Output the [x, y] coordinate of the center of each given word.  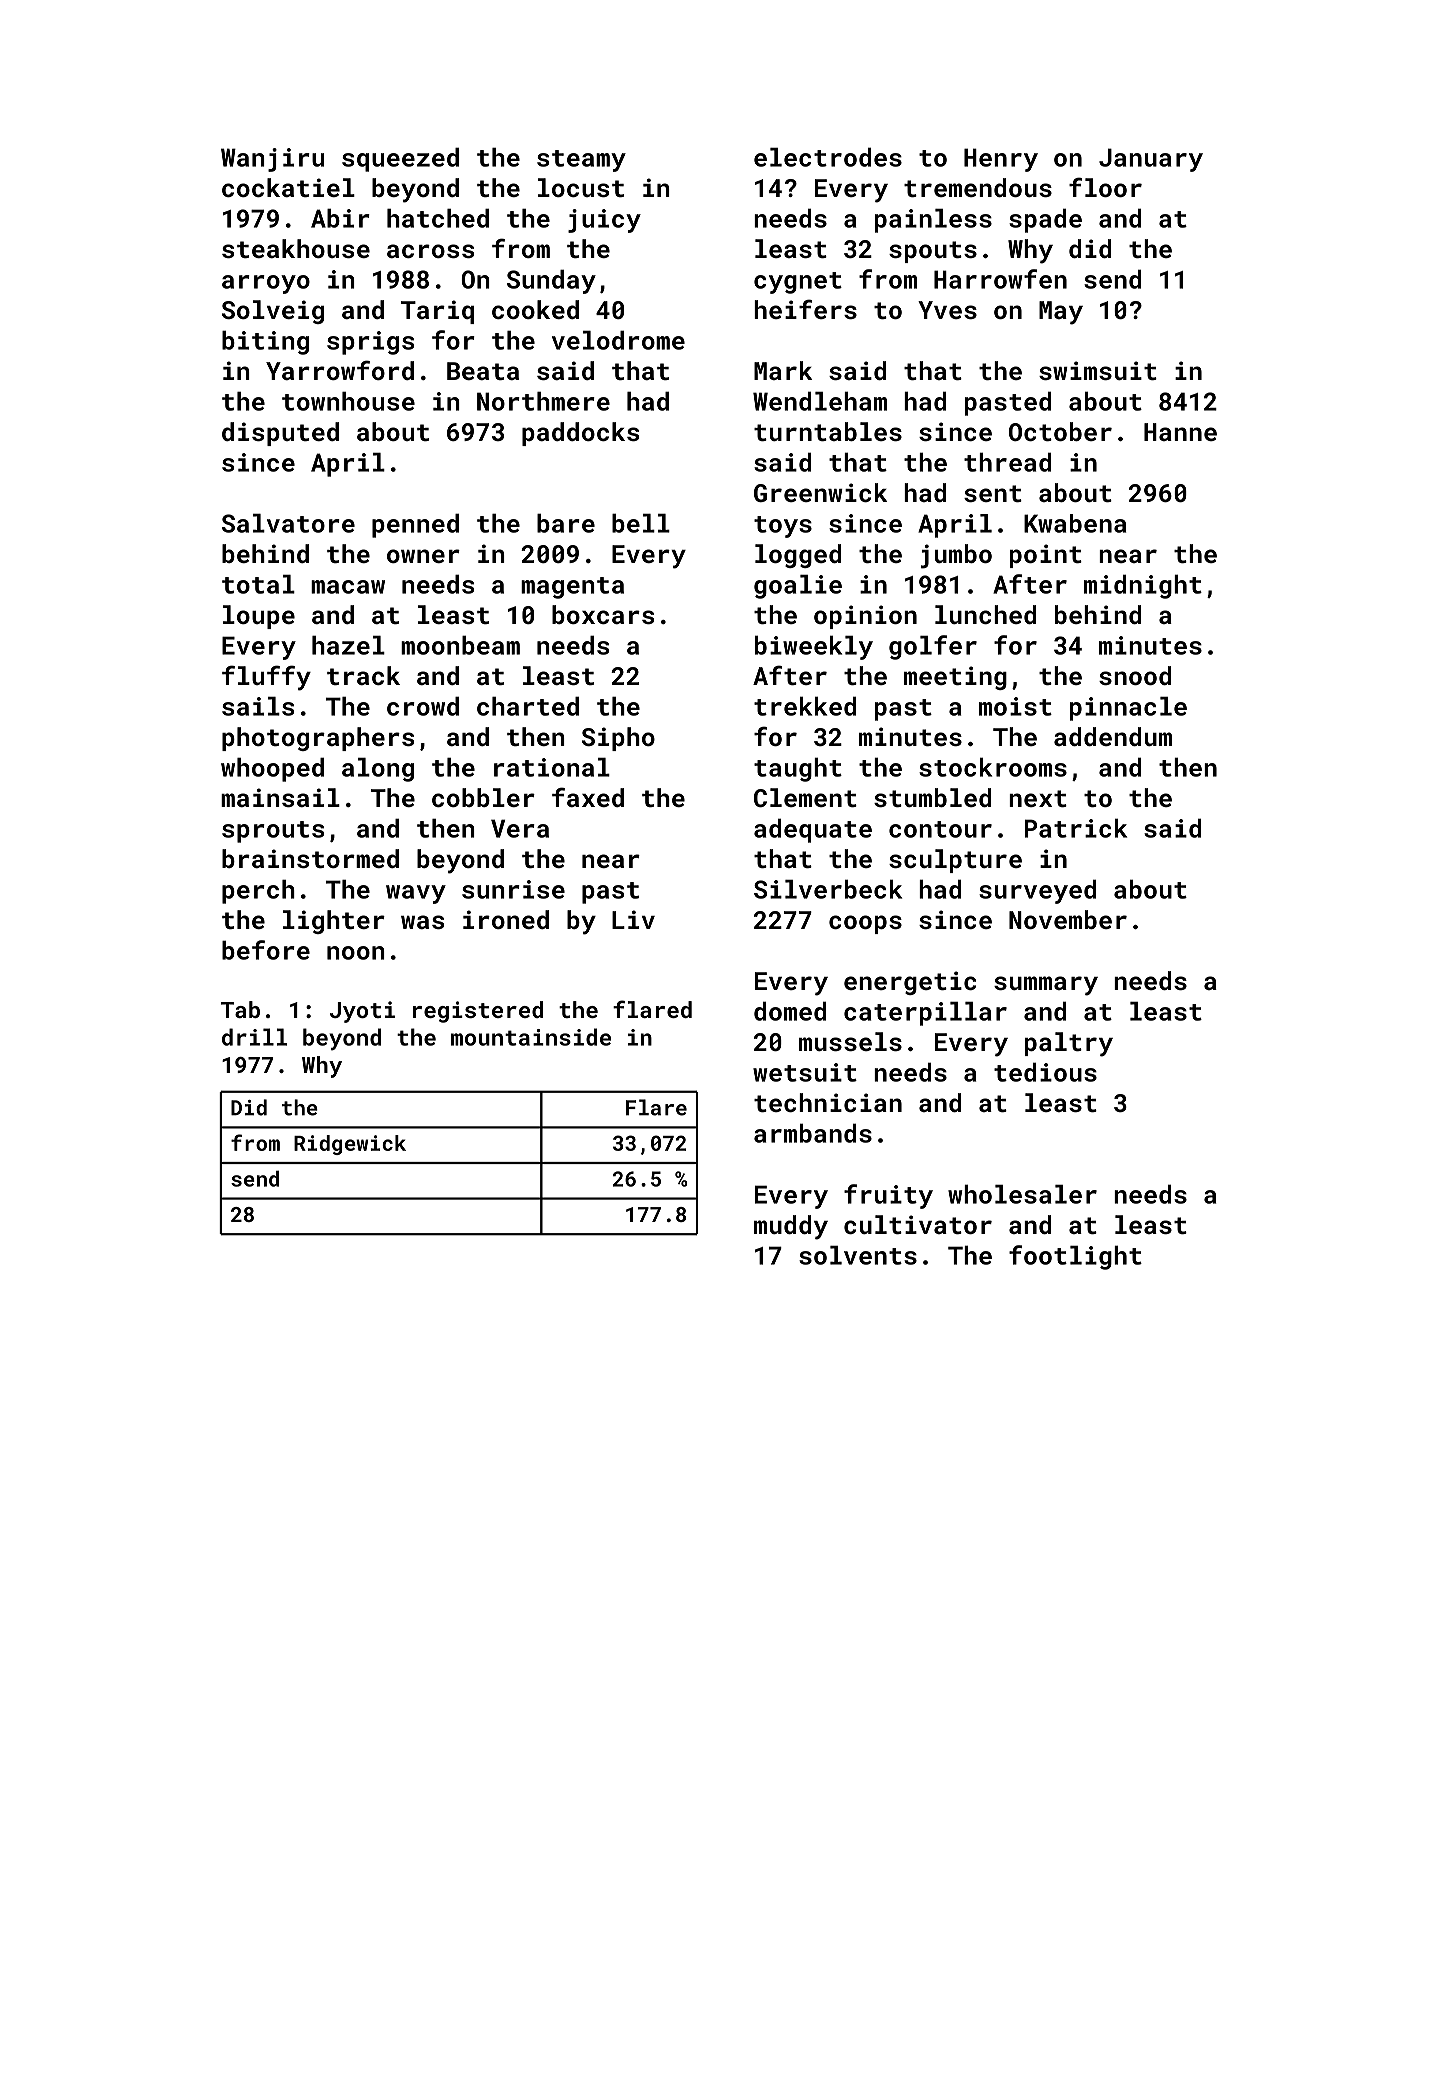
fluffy [266, 678]
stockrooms [993, 767]
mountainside [531, 1037]
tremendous [978, 187]
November [1068, 919]
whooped [272, 770]
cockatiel [288, 187]
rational [552, 767]
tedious [1045, 1072]
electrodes [828, 157]
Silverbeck [828, 889]
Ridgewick [350, 1145]
